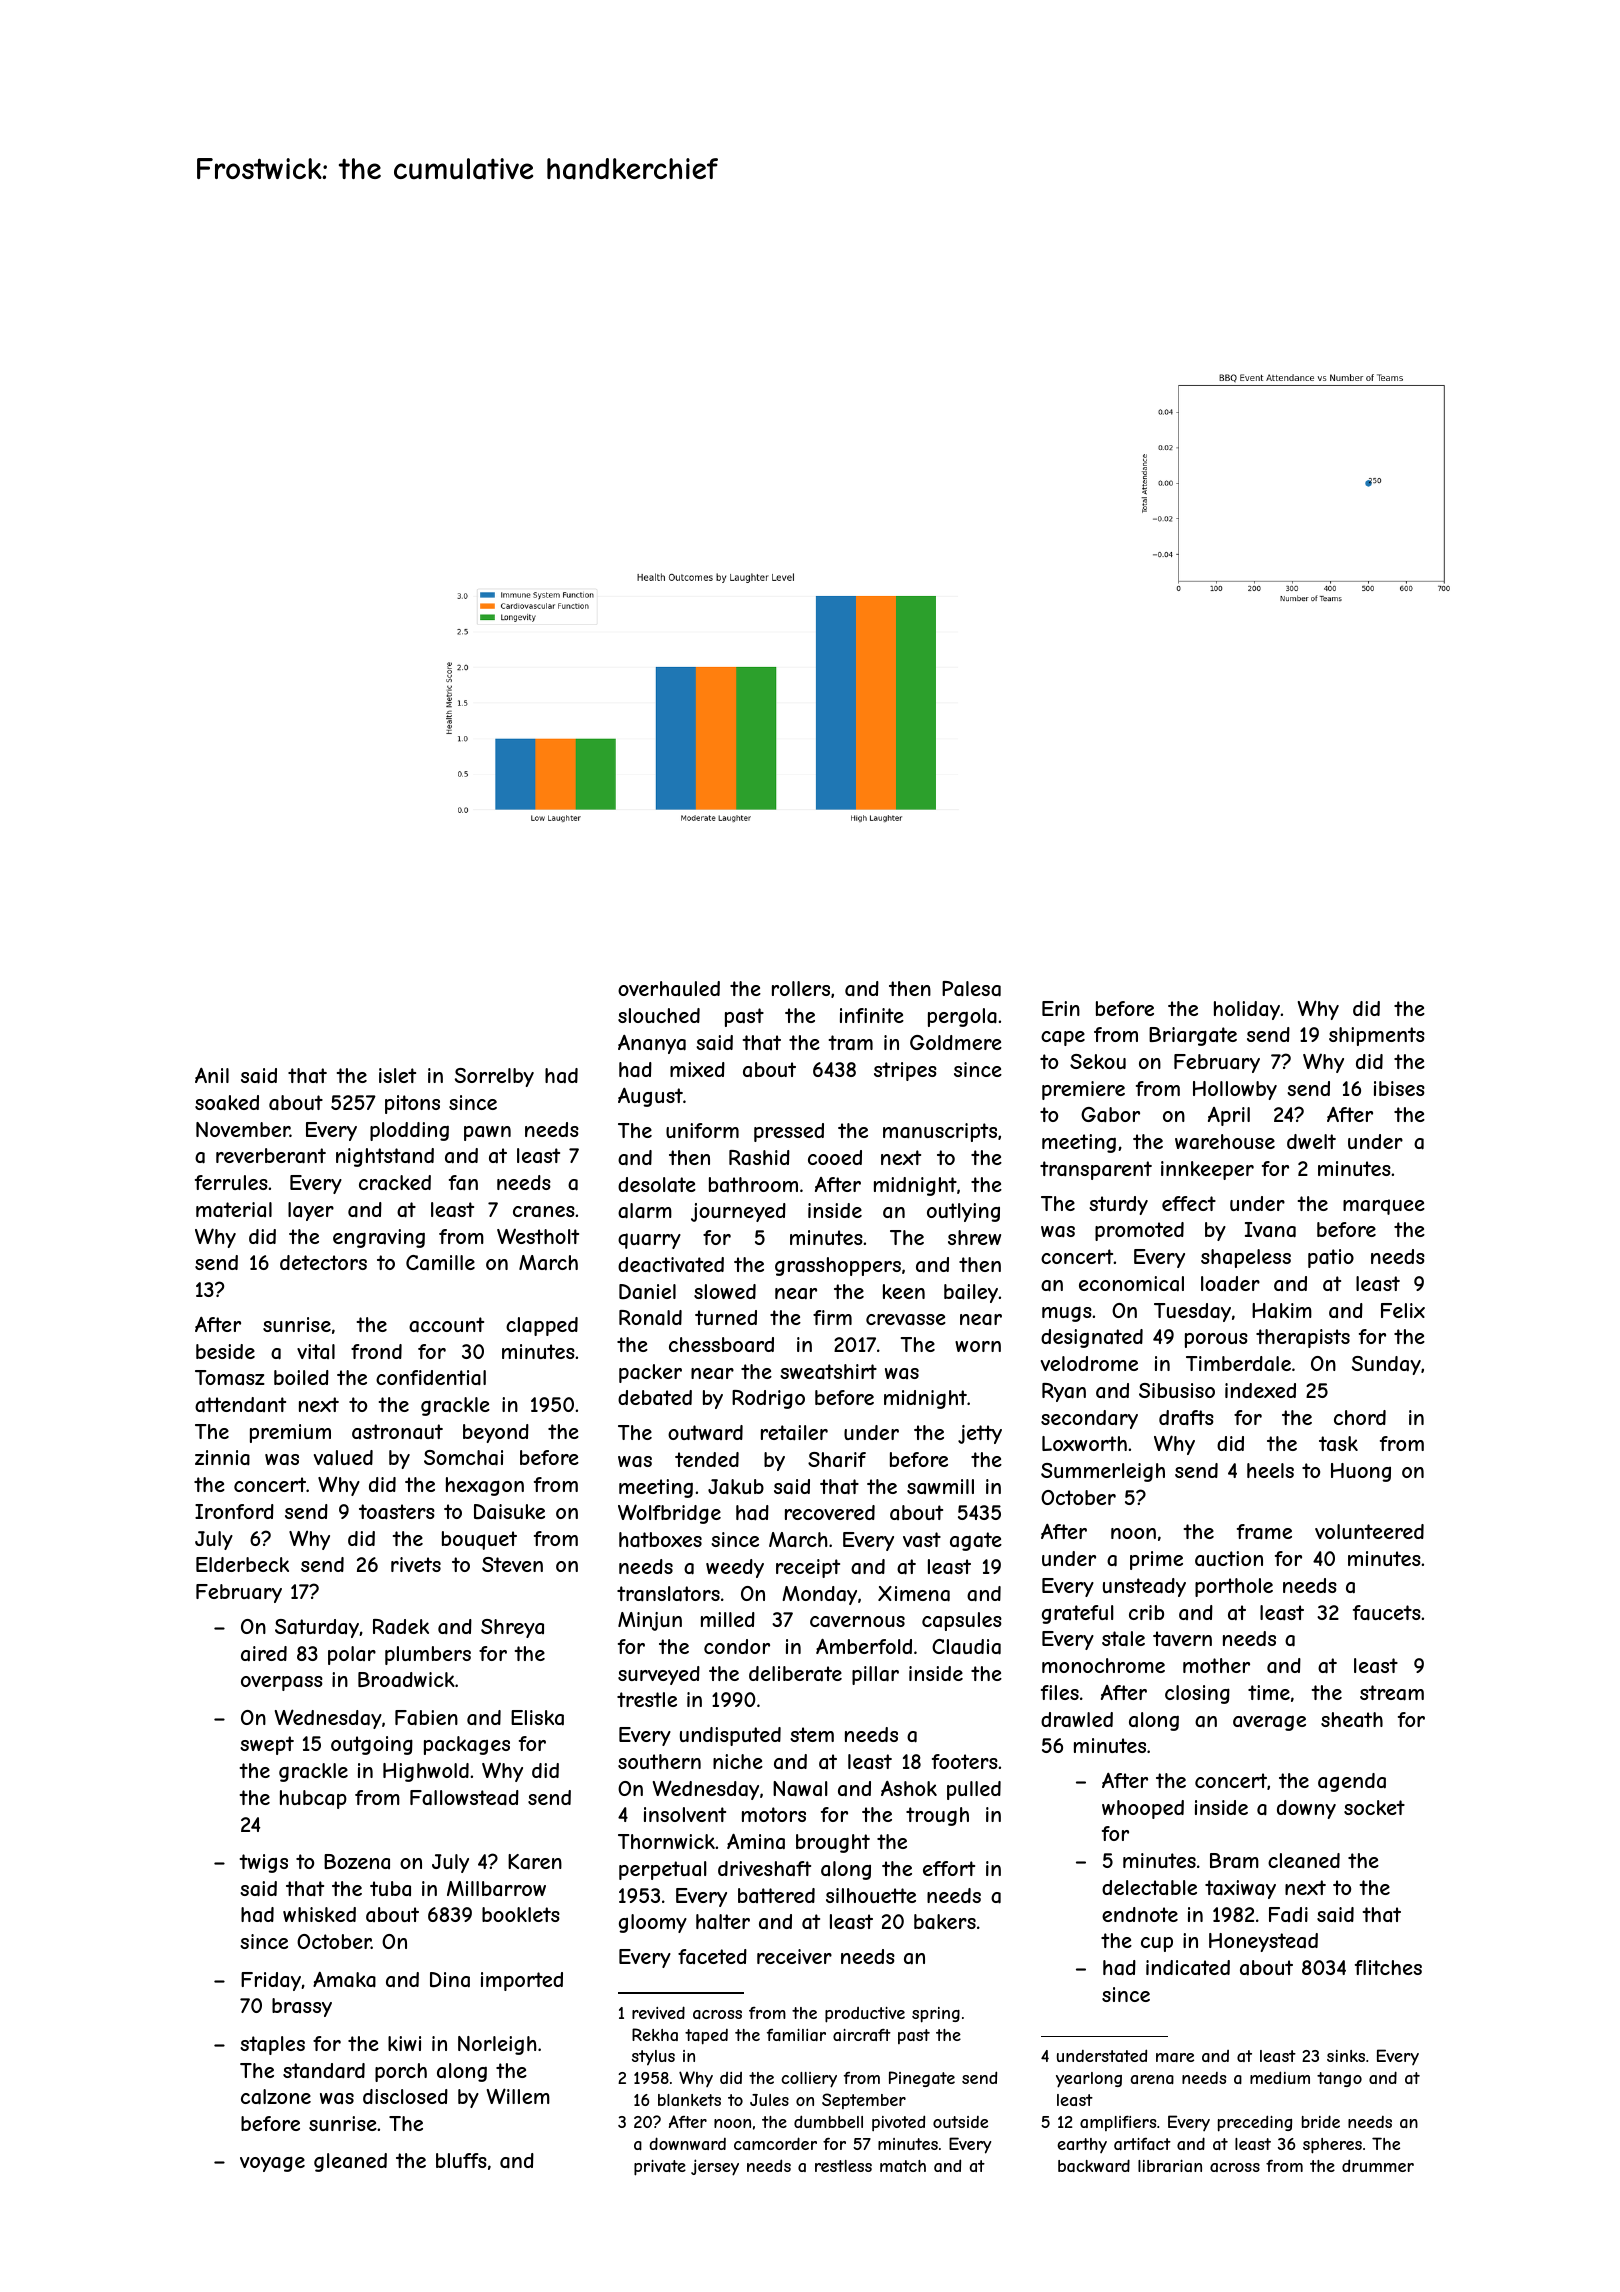 Image resolution: width=1620 pixels, height=2292 pixels. What do you see at coordinates (903, 2166) in the screenshot?
I see `match` at bounding box center [903, 2166].
